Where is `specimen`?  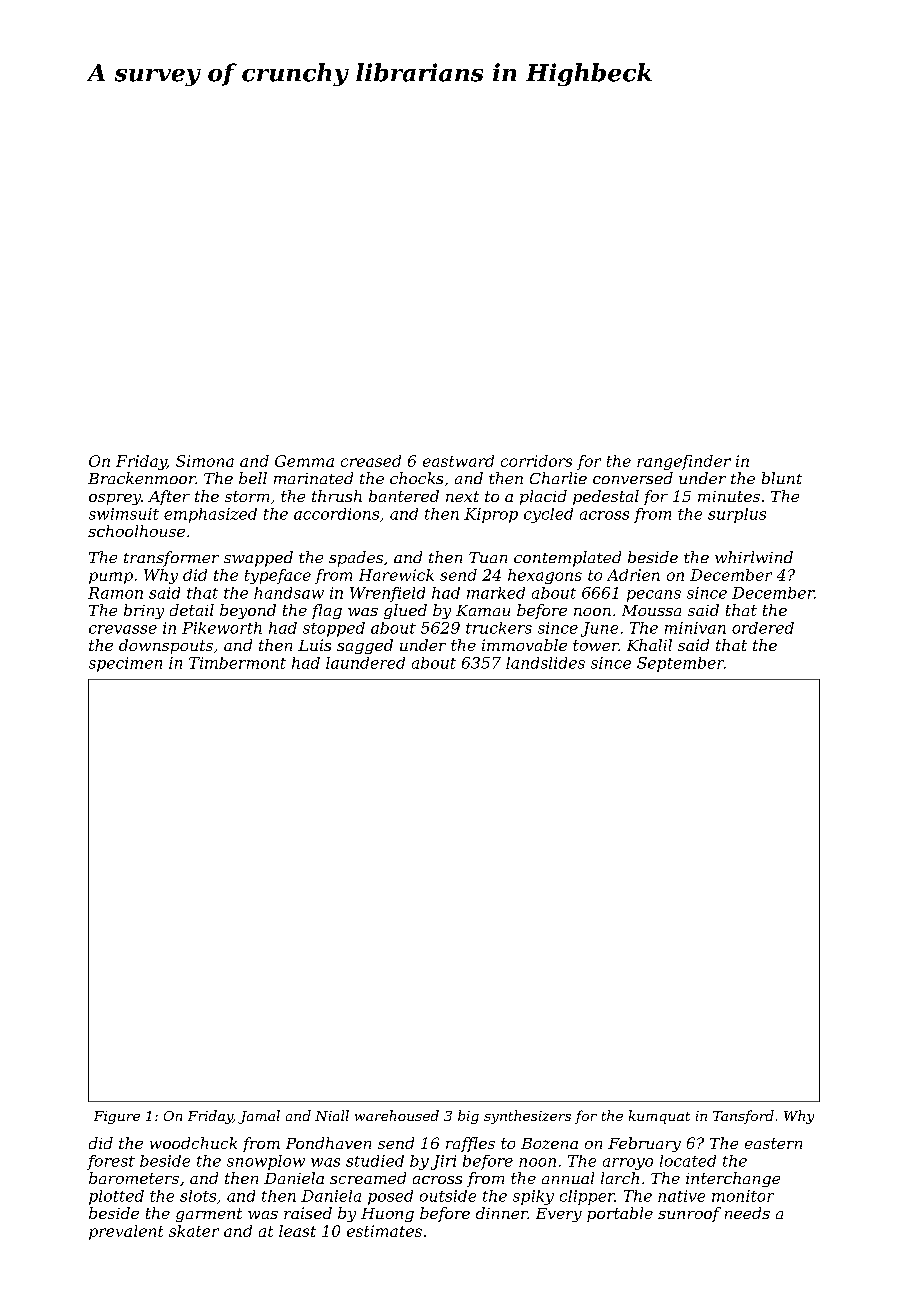
specimen is located at coordinates (125, 664).
